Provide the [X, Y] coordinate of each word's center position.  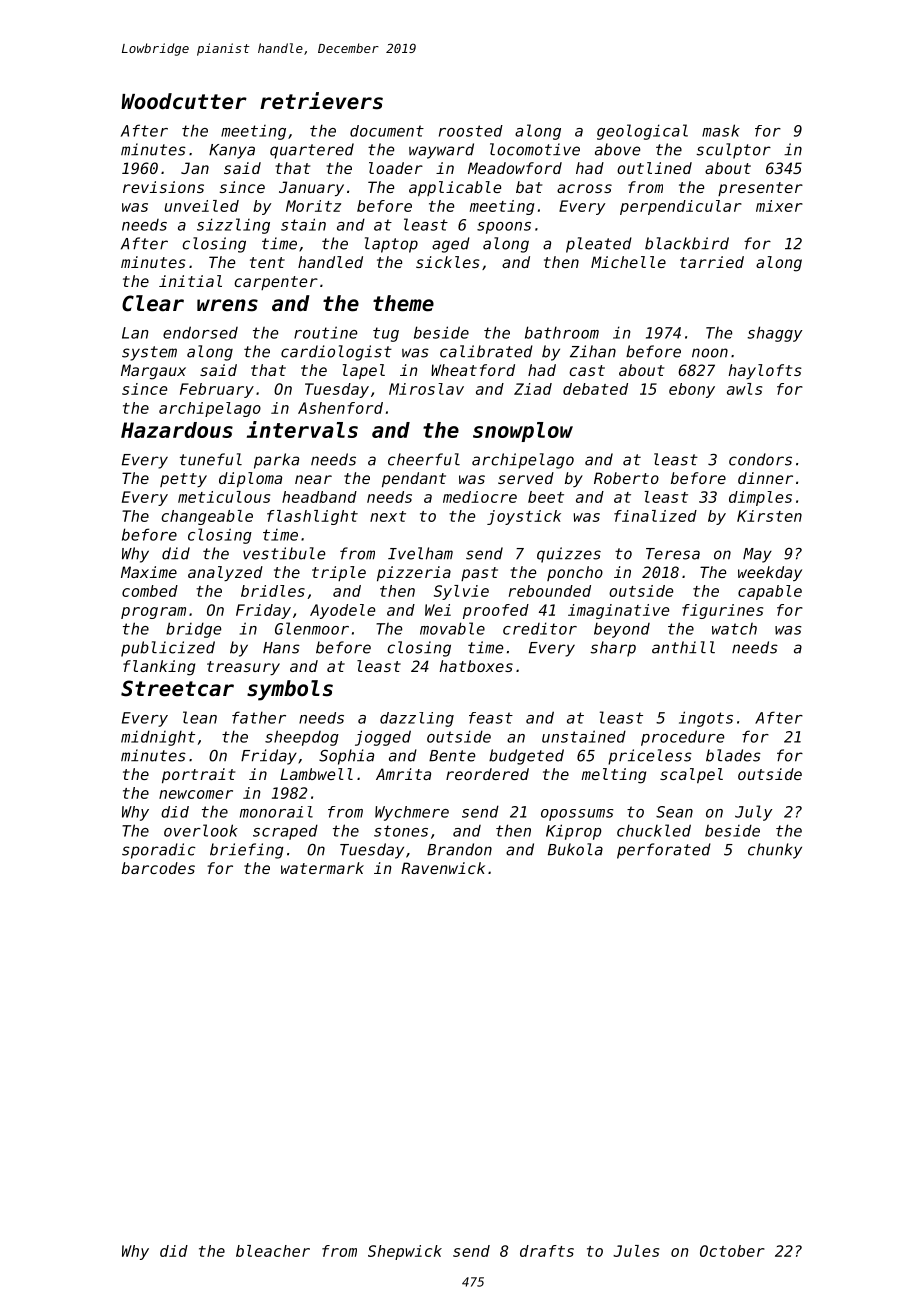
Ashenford [340, 408]
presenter [760, 189]
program [153, 613]
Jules [636, 1251]
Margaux [153, 372]
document [387, 131]
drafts [547, 1251]
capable [770, 592]
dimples [760, 498]
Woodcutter [184, 101]
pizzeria [414, 573]
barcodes [158, 868]
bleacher [273, 1251]
